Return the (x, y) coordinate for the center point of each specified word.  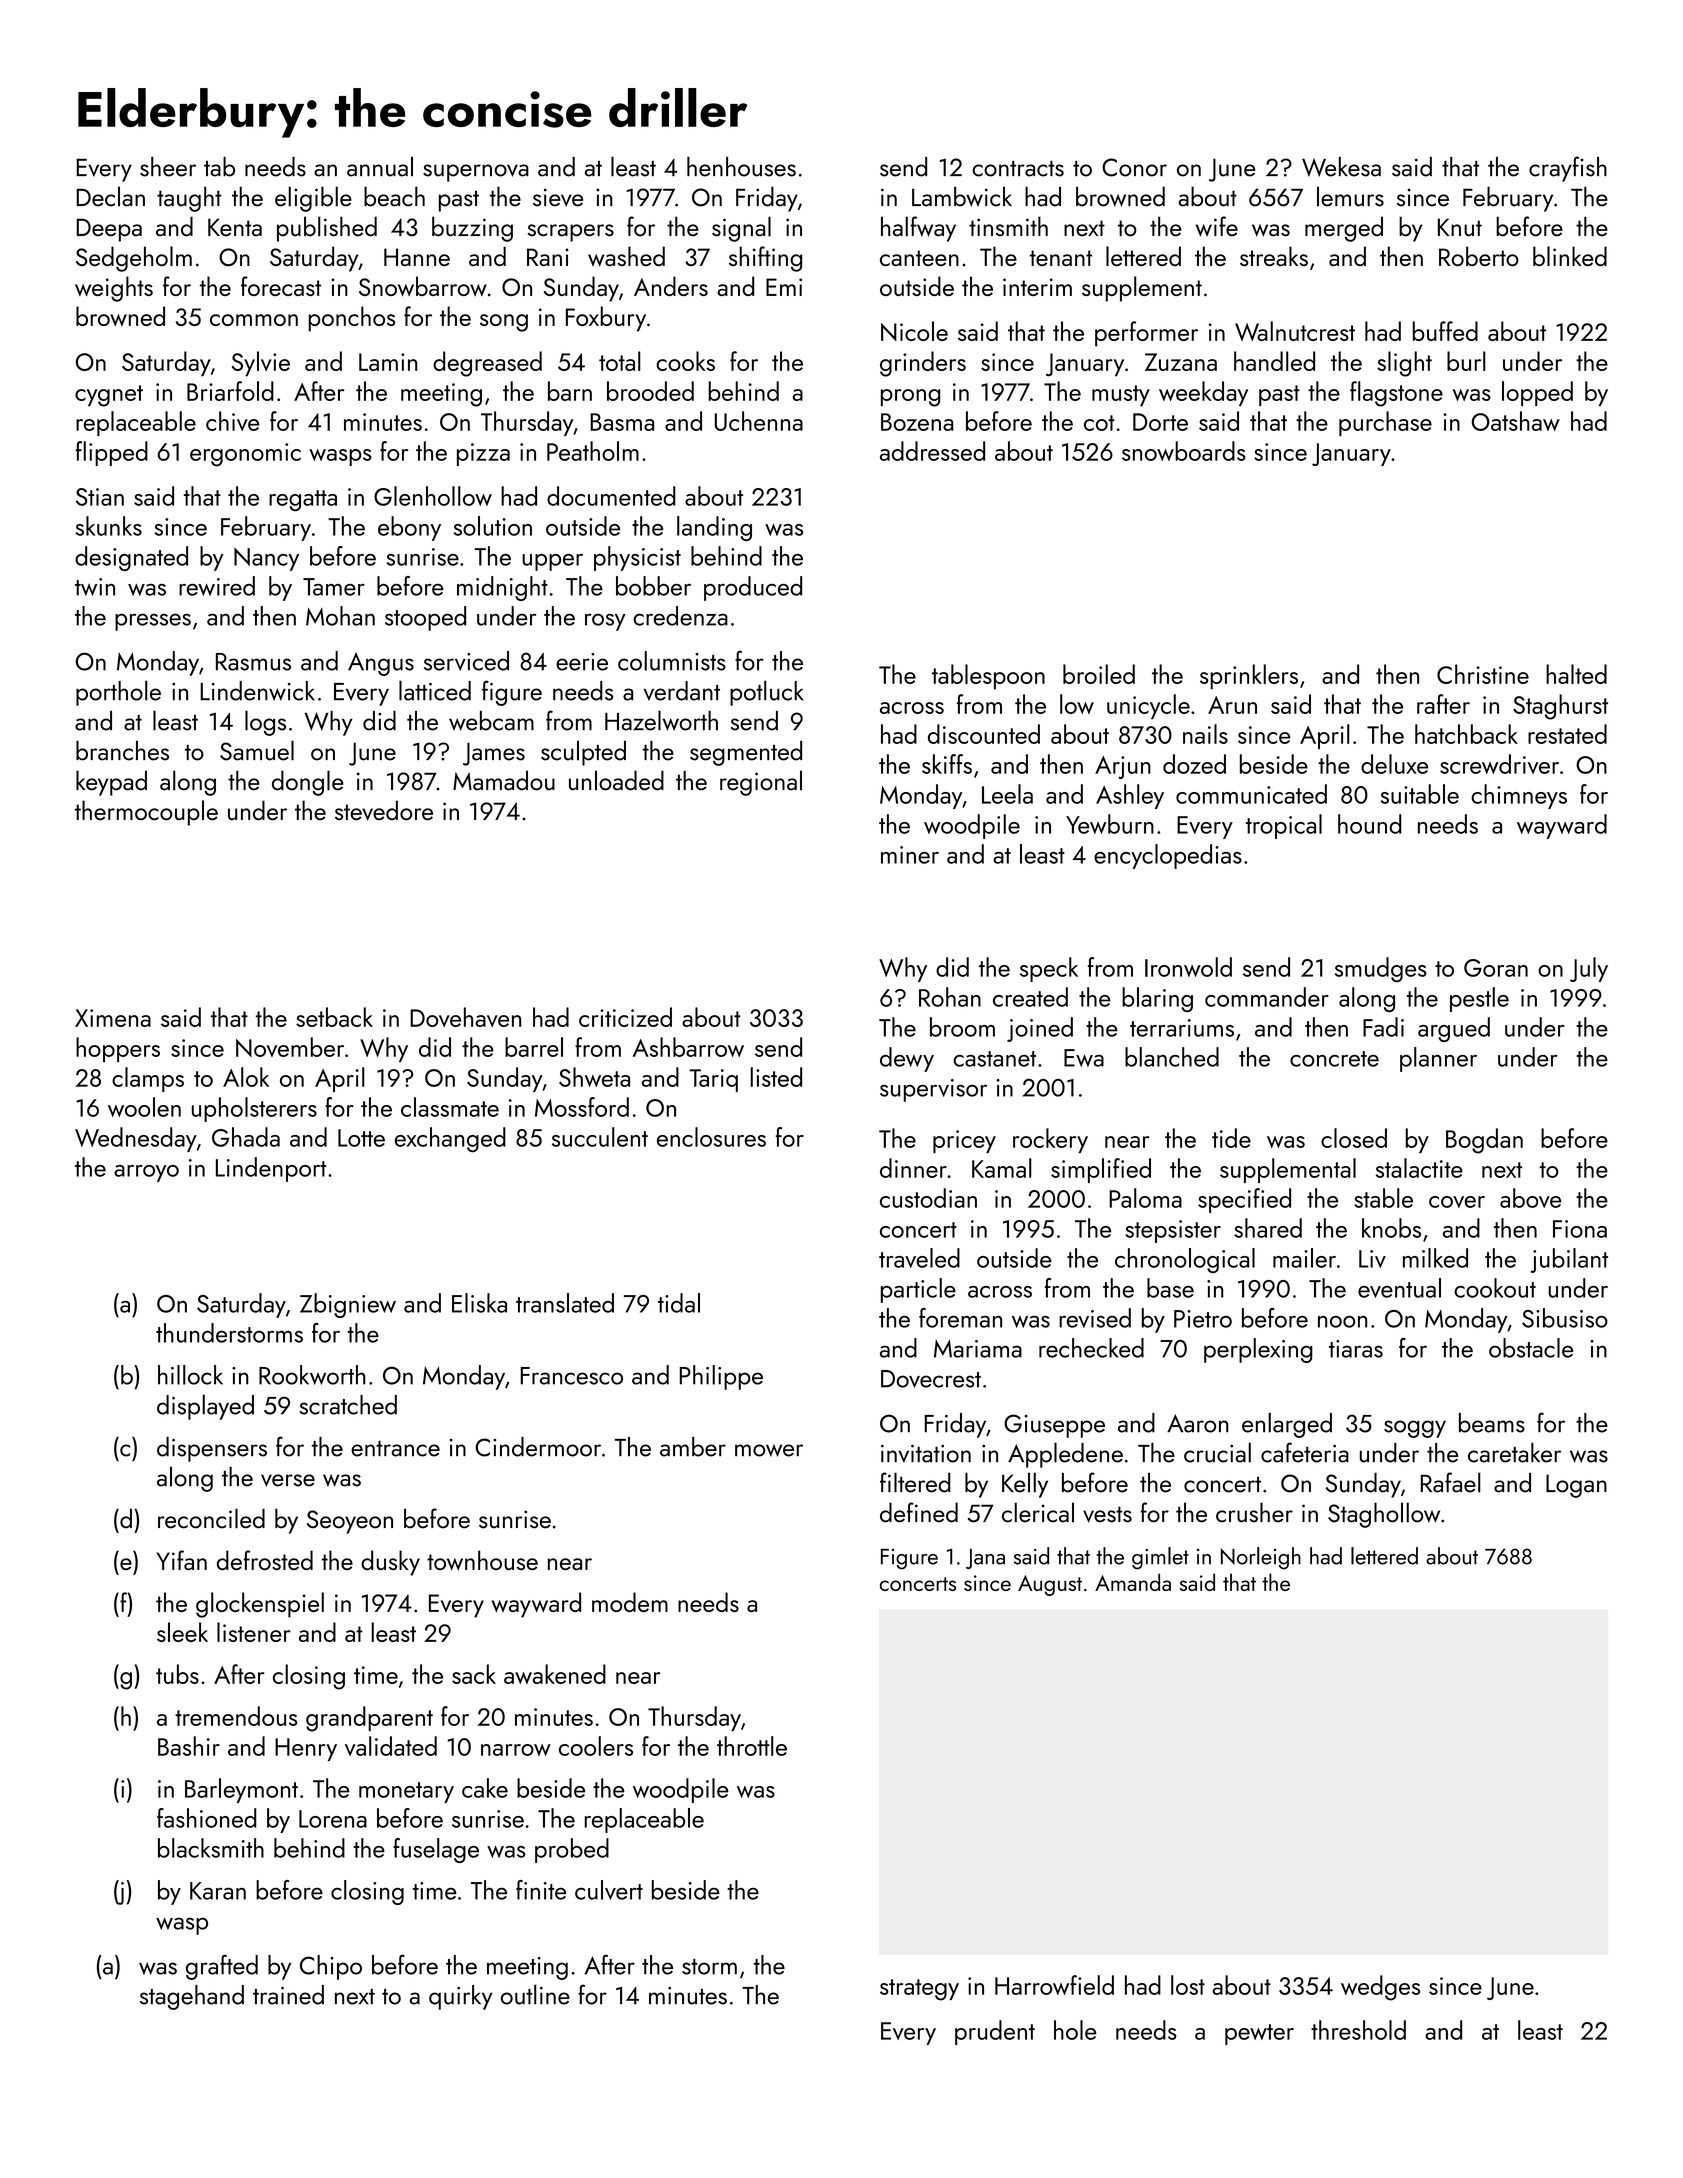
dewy (907, 1059)
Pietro (1203, 1319)
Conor (1134, 167)
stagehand (192, 1997)
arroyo (146, 1173)
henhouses (741, 167)
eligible (313, 199)
